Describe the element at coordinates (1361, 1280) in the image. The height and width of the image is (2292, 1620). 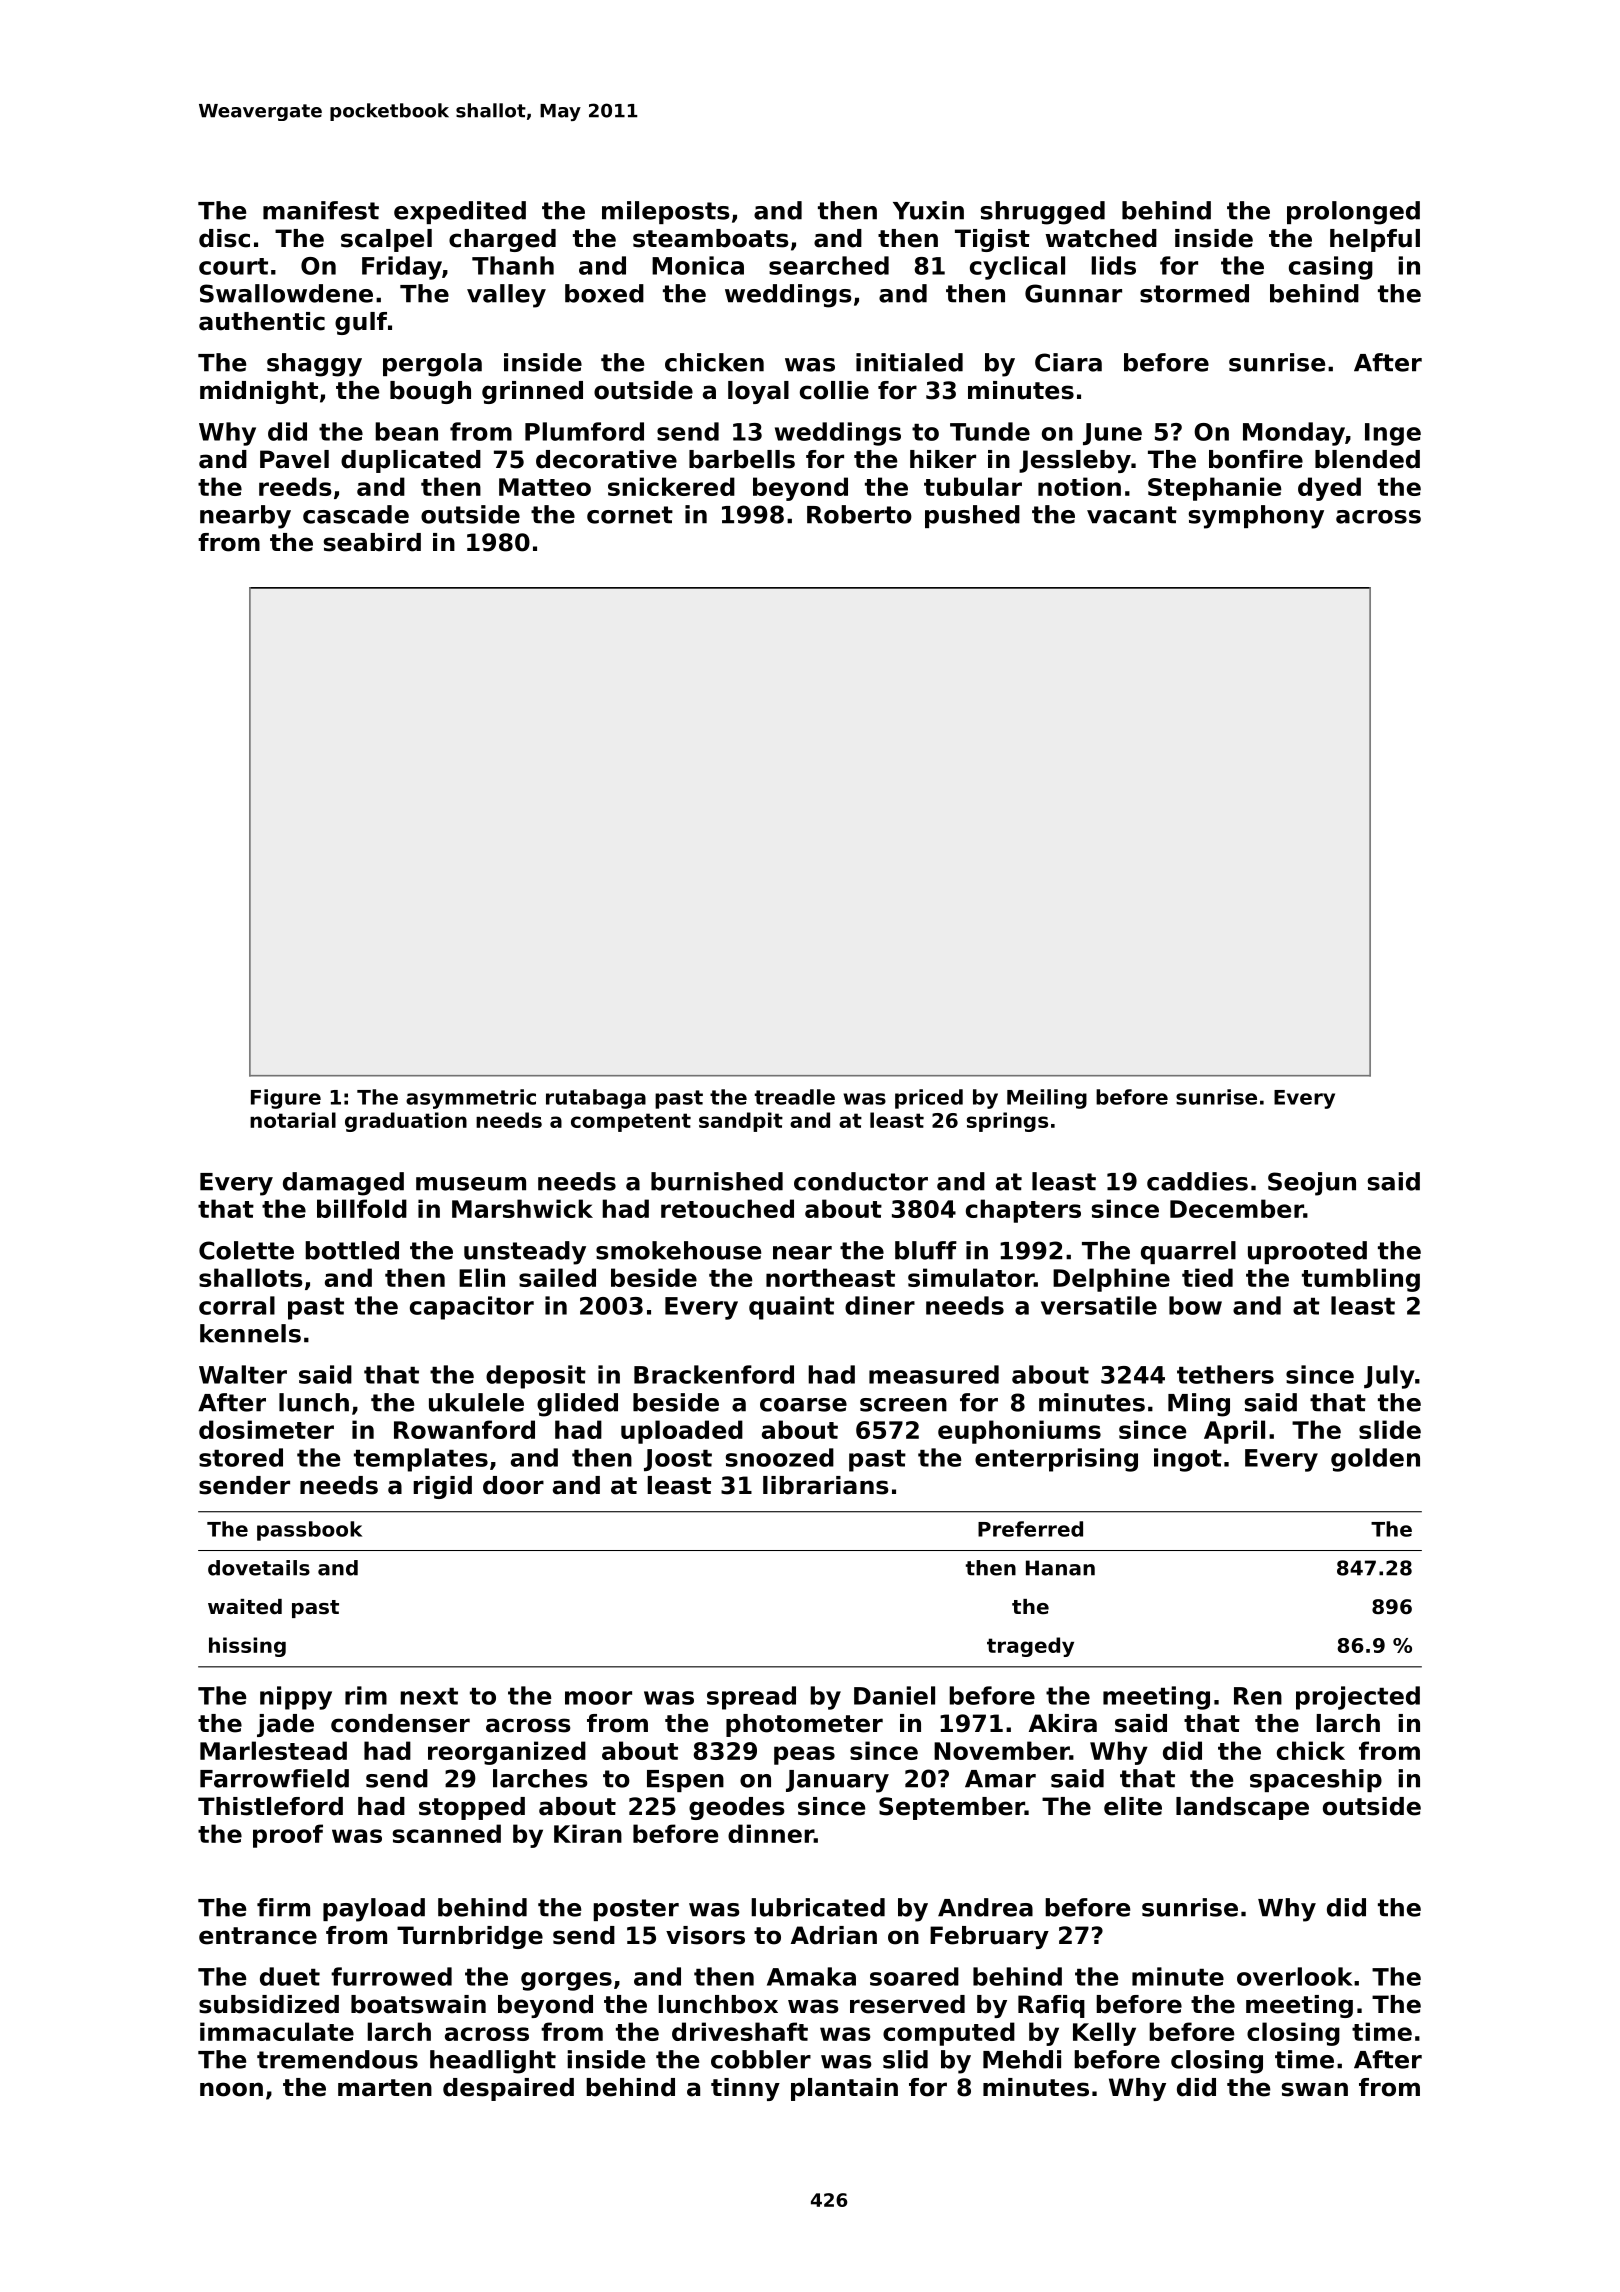
I see `tumbling` at that location.
